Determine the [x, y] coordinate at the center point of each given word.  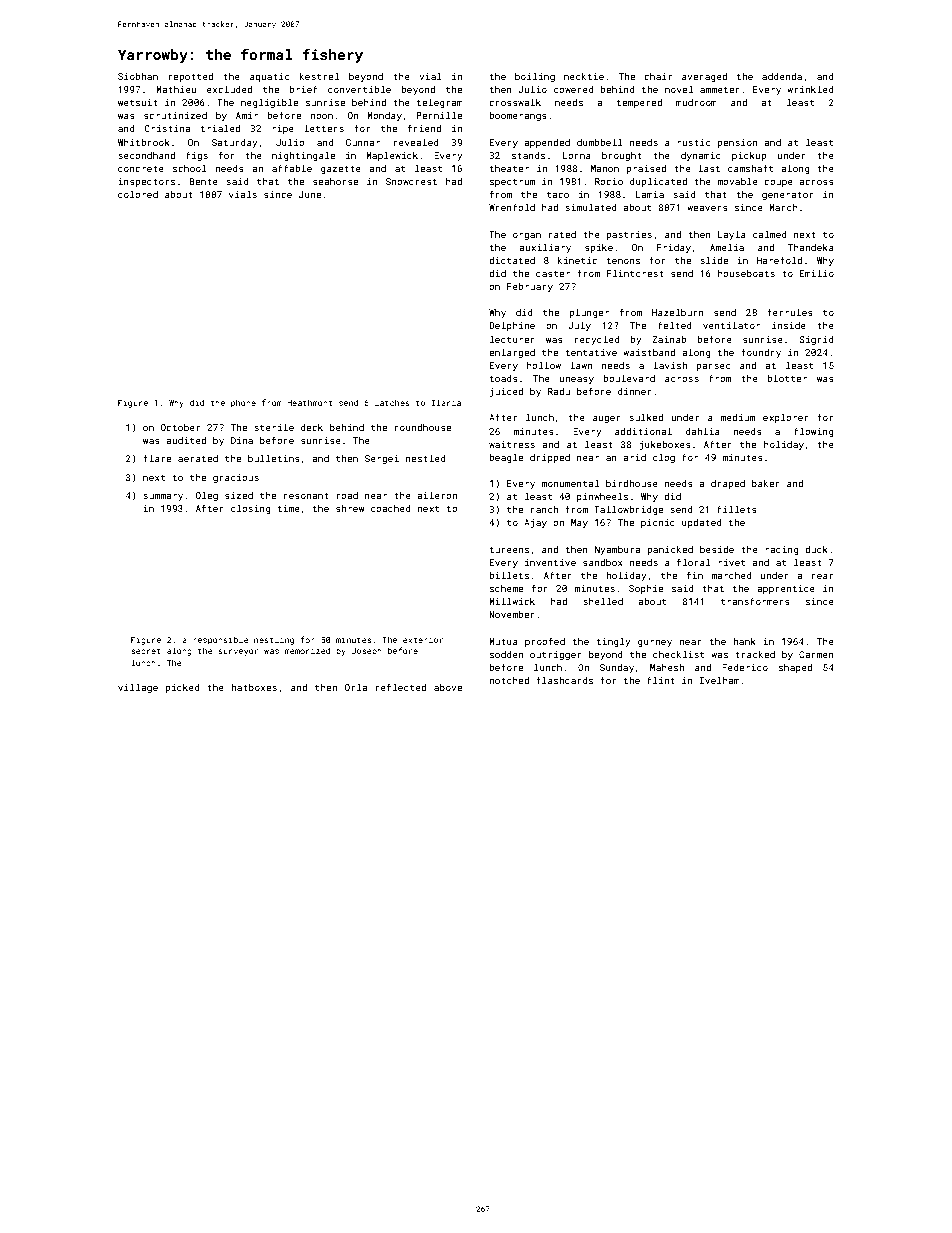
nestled [426, 458]
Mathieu [176, 89]
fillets [737, 509]
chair [658, 76]
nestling [274, 640]
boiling [535, 77]
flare [157, 458]
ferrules [790, 312]
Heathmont [310, 402]
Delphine [512, 326]
